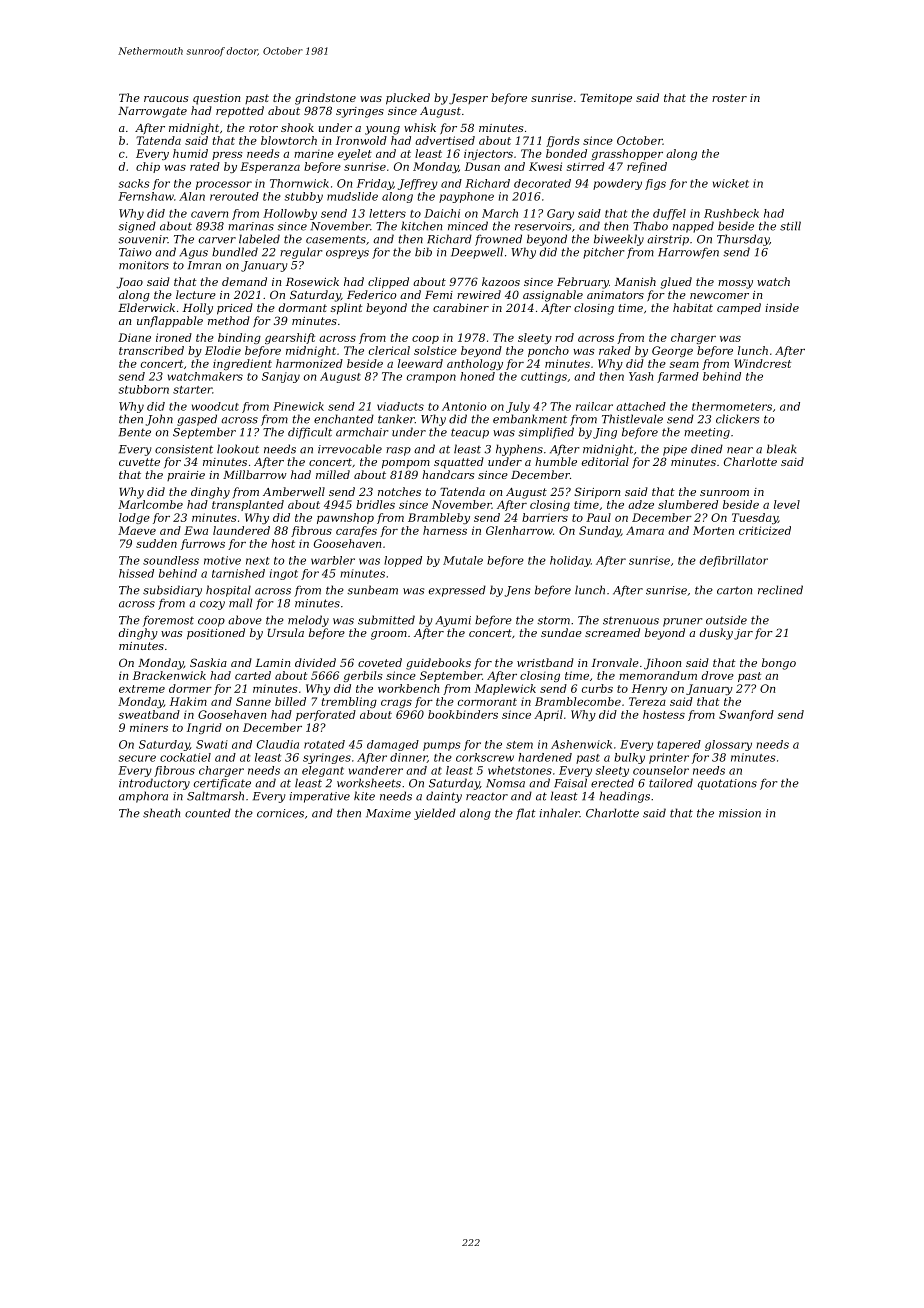 This page has width=924, height=1308. What do you see at coordinates (500, 213) in the page?
I see `March` at bounding box center [500, 213].
